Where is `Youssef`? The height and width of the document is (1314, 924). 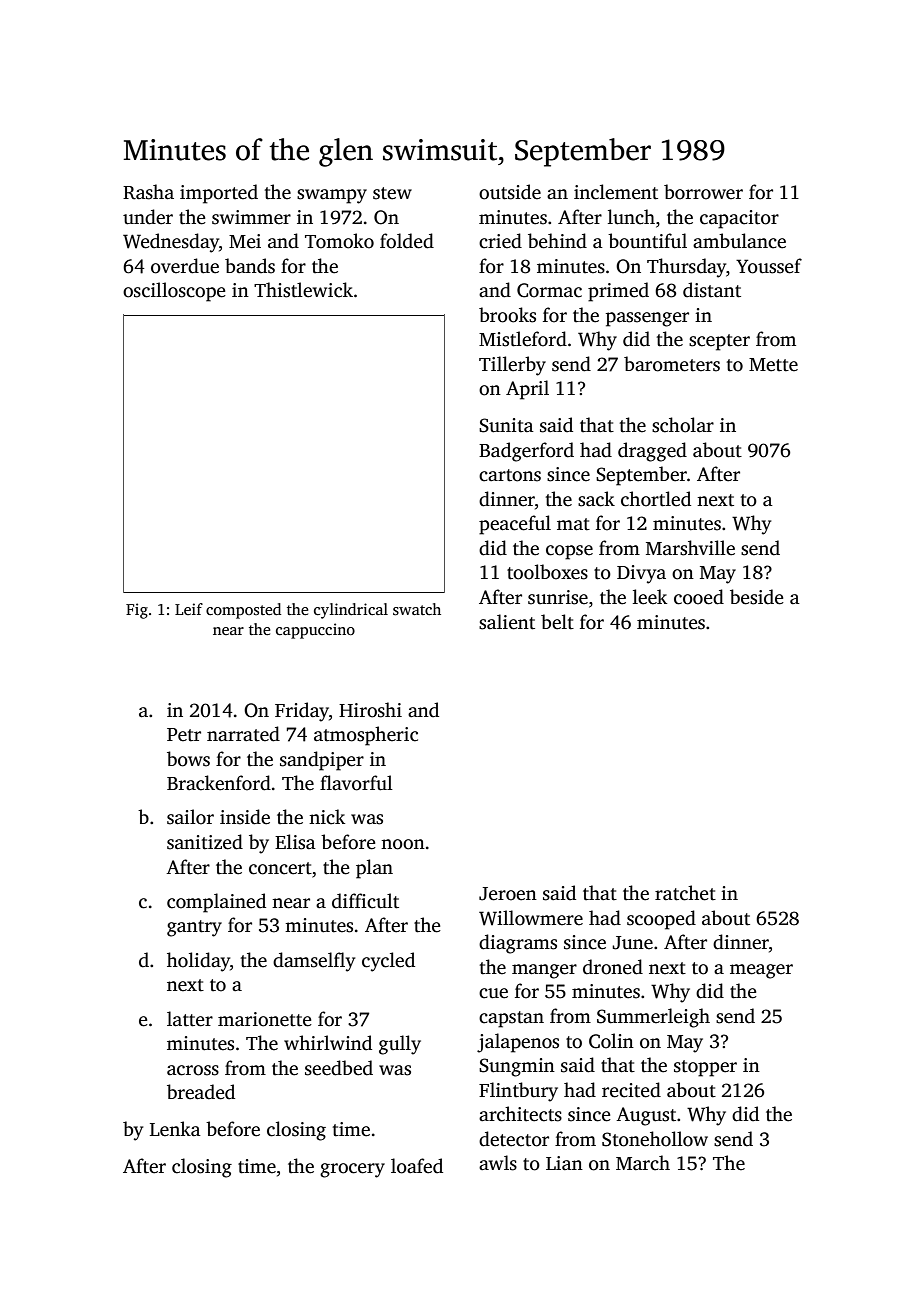 Youssef is located at coordinates (769, 266).
